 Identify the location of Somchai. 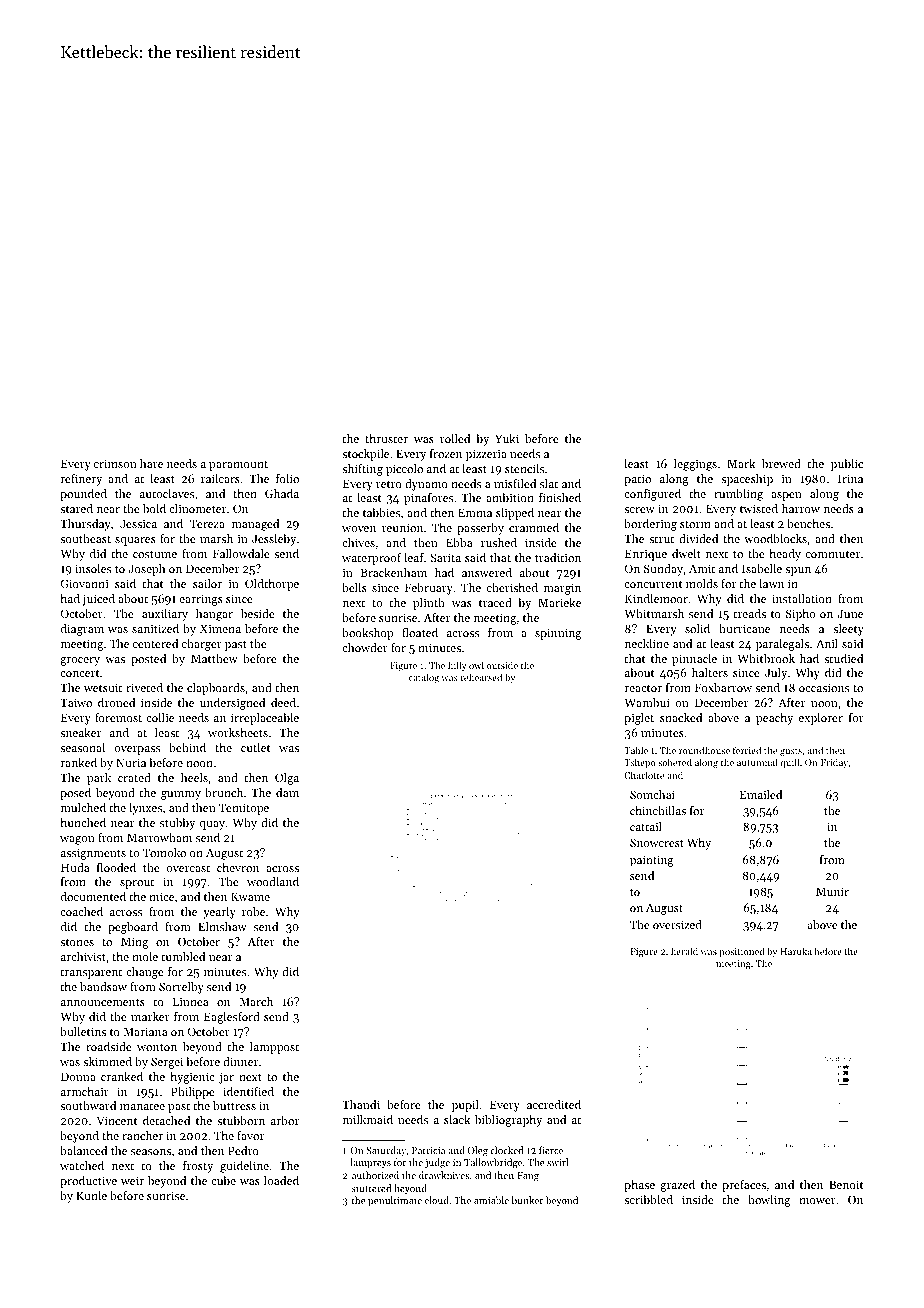
(652, 794).
